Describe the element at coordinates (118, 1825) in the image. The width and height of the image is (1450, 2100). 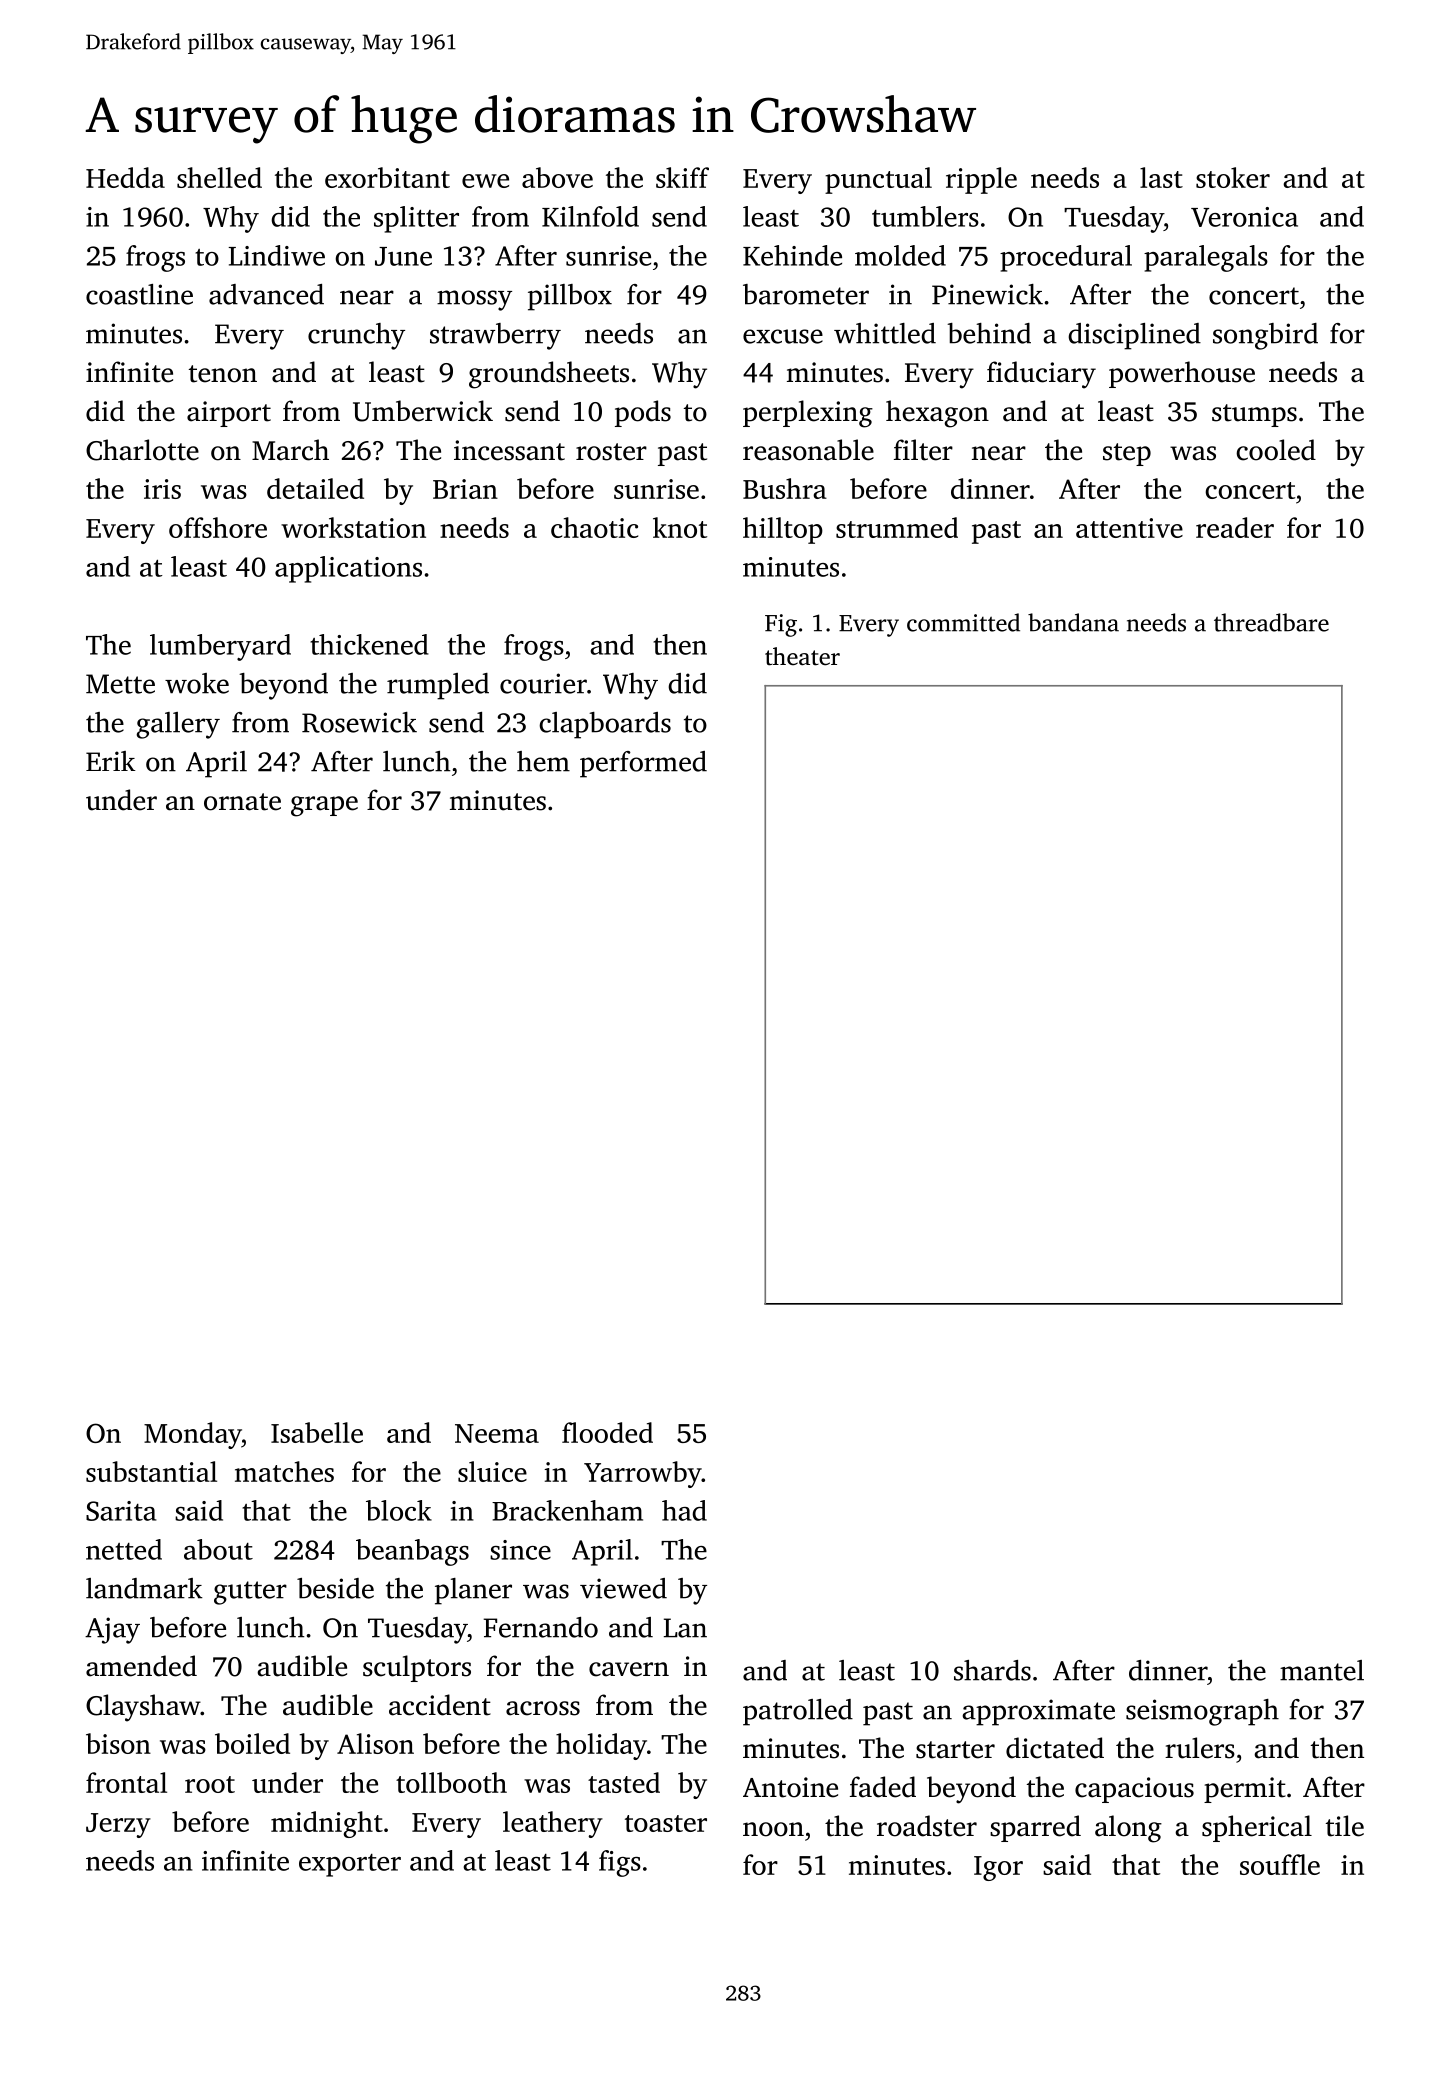
I see `Jerzy` at that location.
